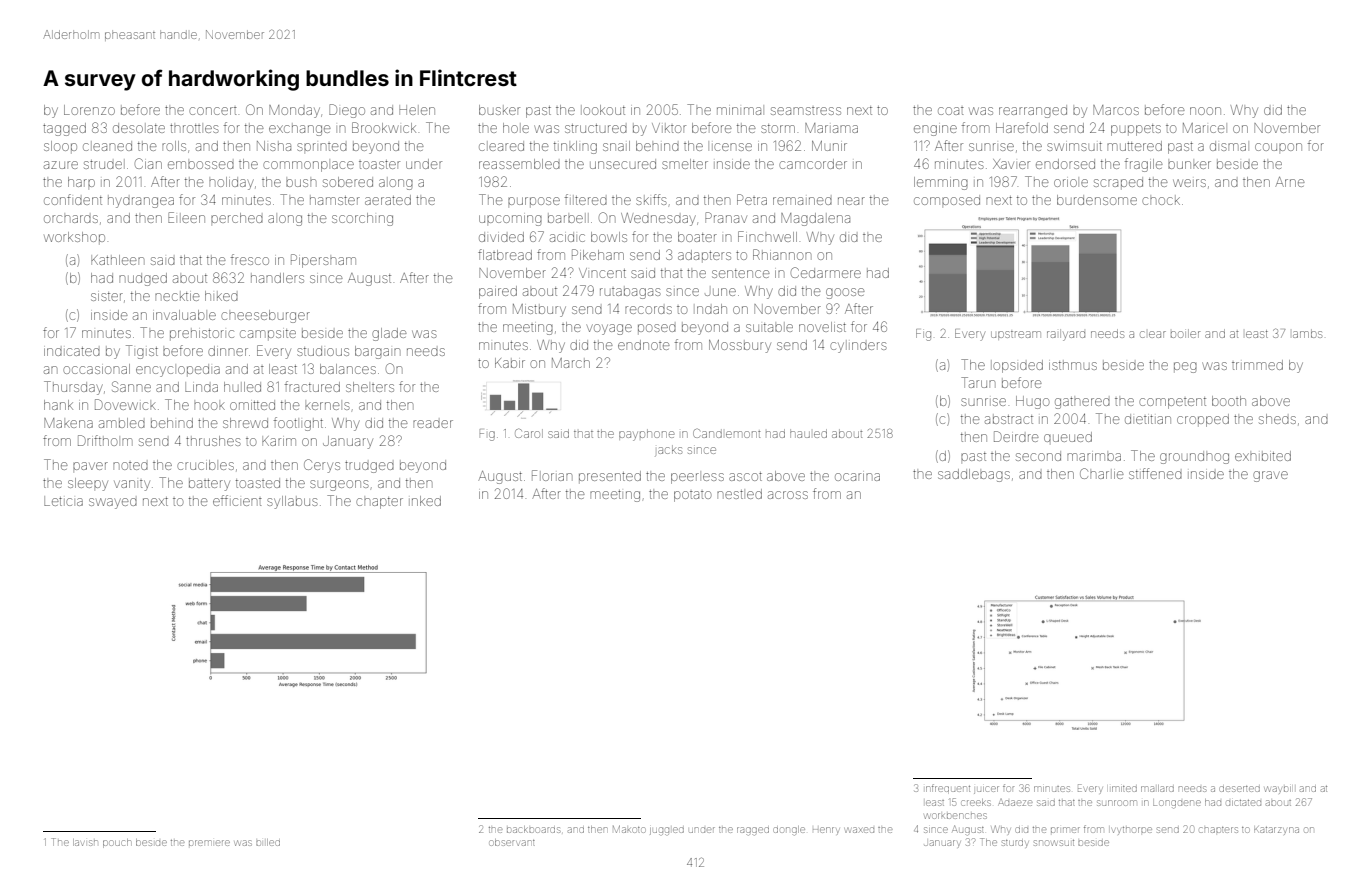  I want to click on Makoto, so click(629, 829).
